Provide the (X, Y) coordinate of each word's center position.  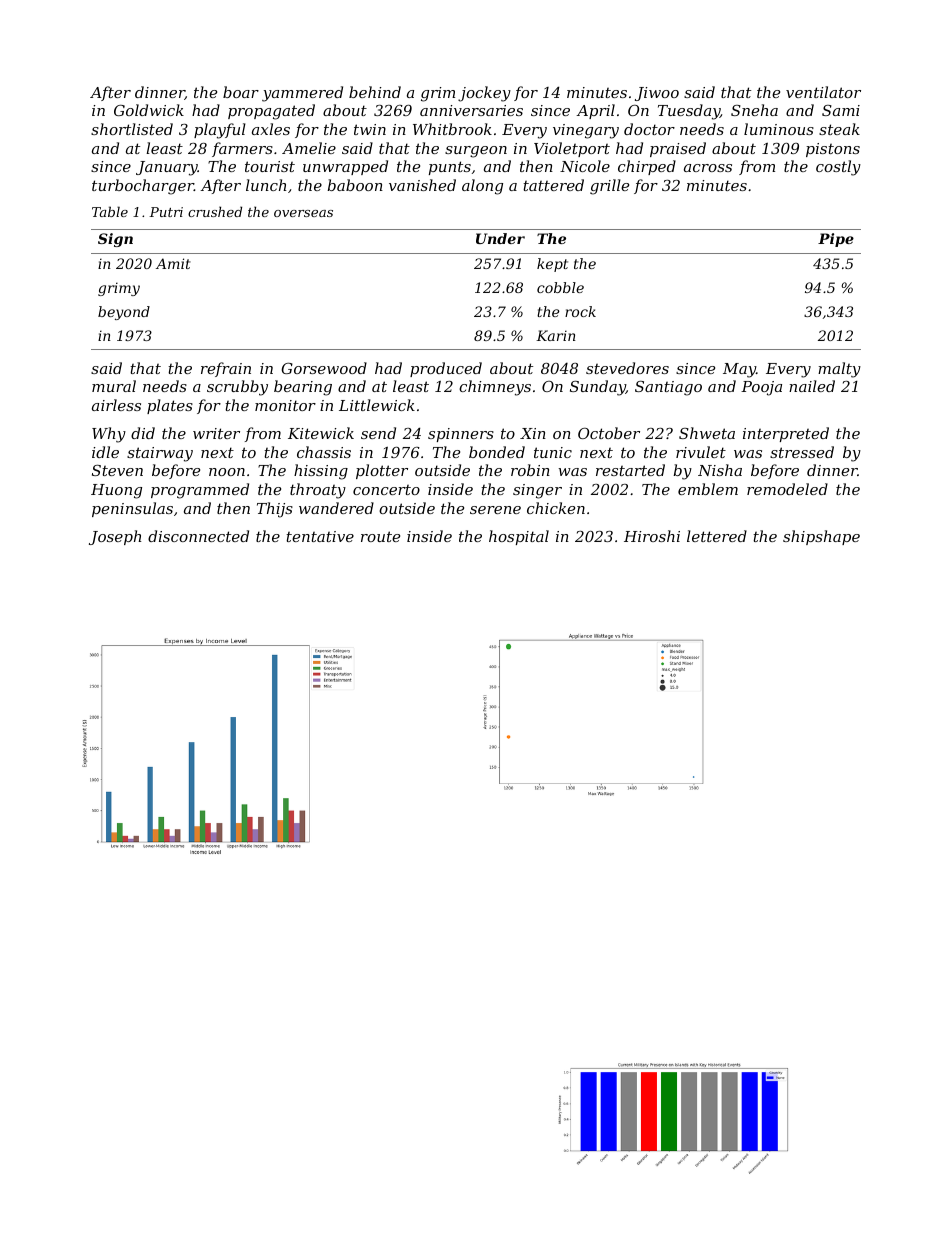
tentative (320, 536)
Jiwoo (657, 94)
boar (241, 92)
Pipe (836, 240)
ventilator (823, 92)
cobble (560, 287)
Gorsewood (324, 368)
